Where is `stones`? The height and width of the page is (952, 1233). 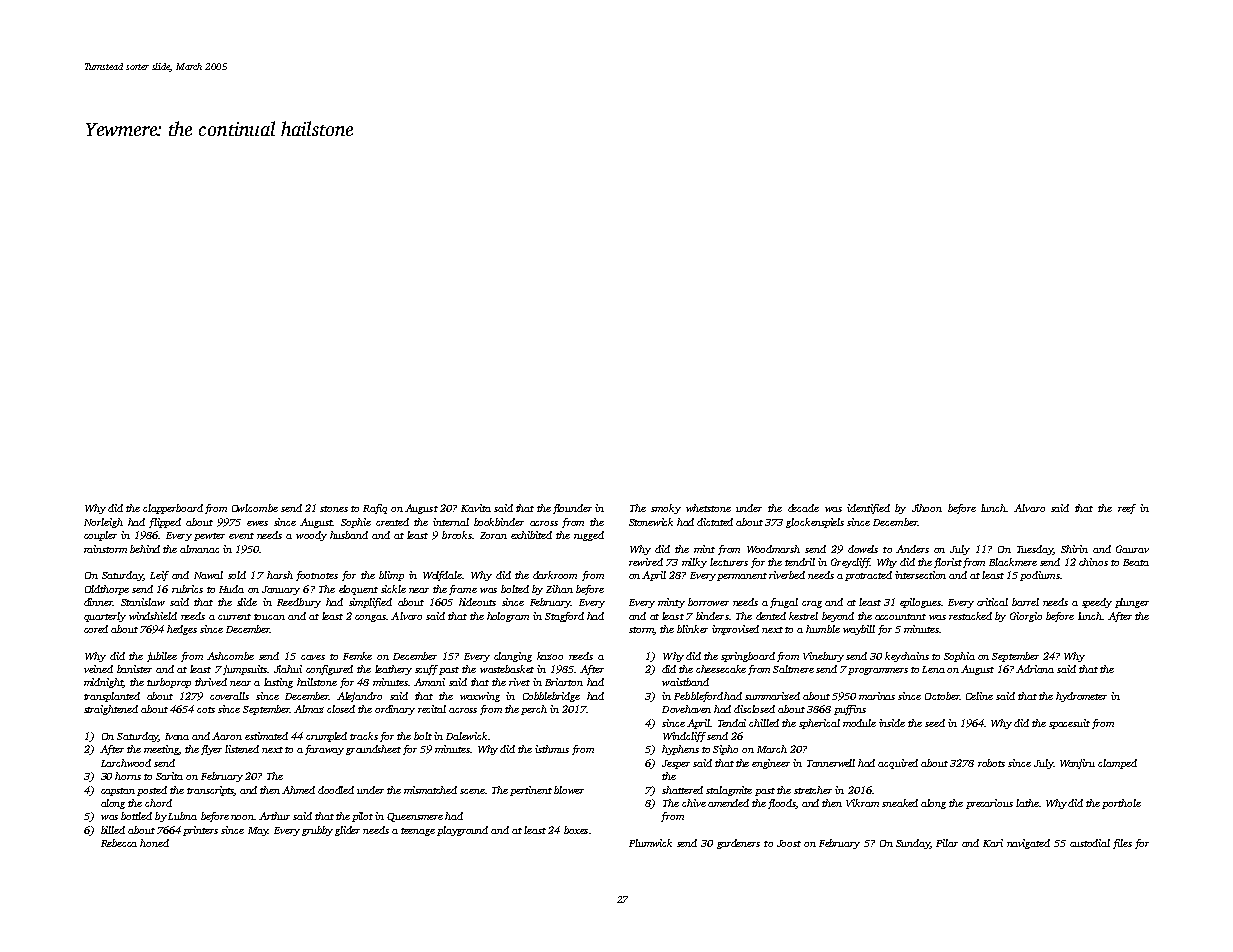 stones is located at coordinates (334, 509).
